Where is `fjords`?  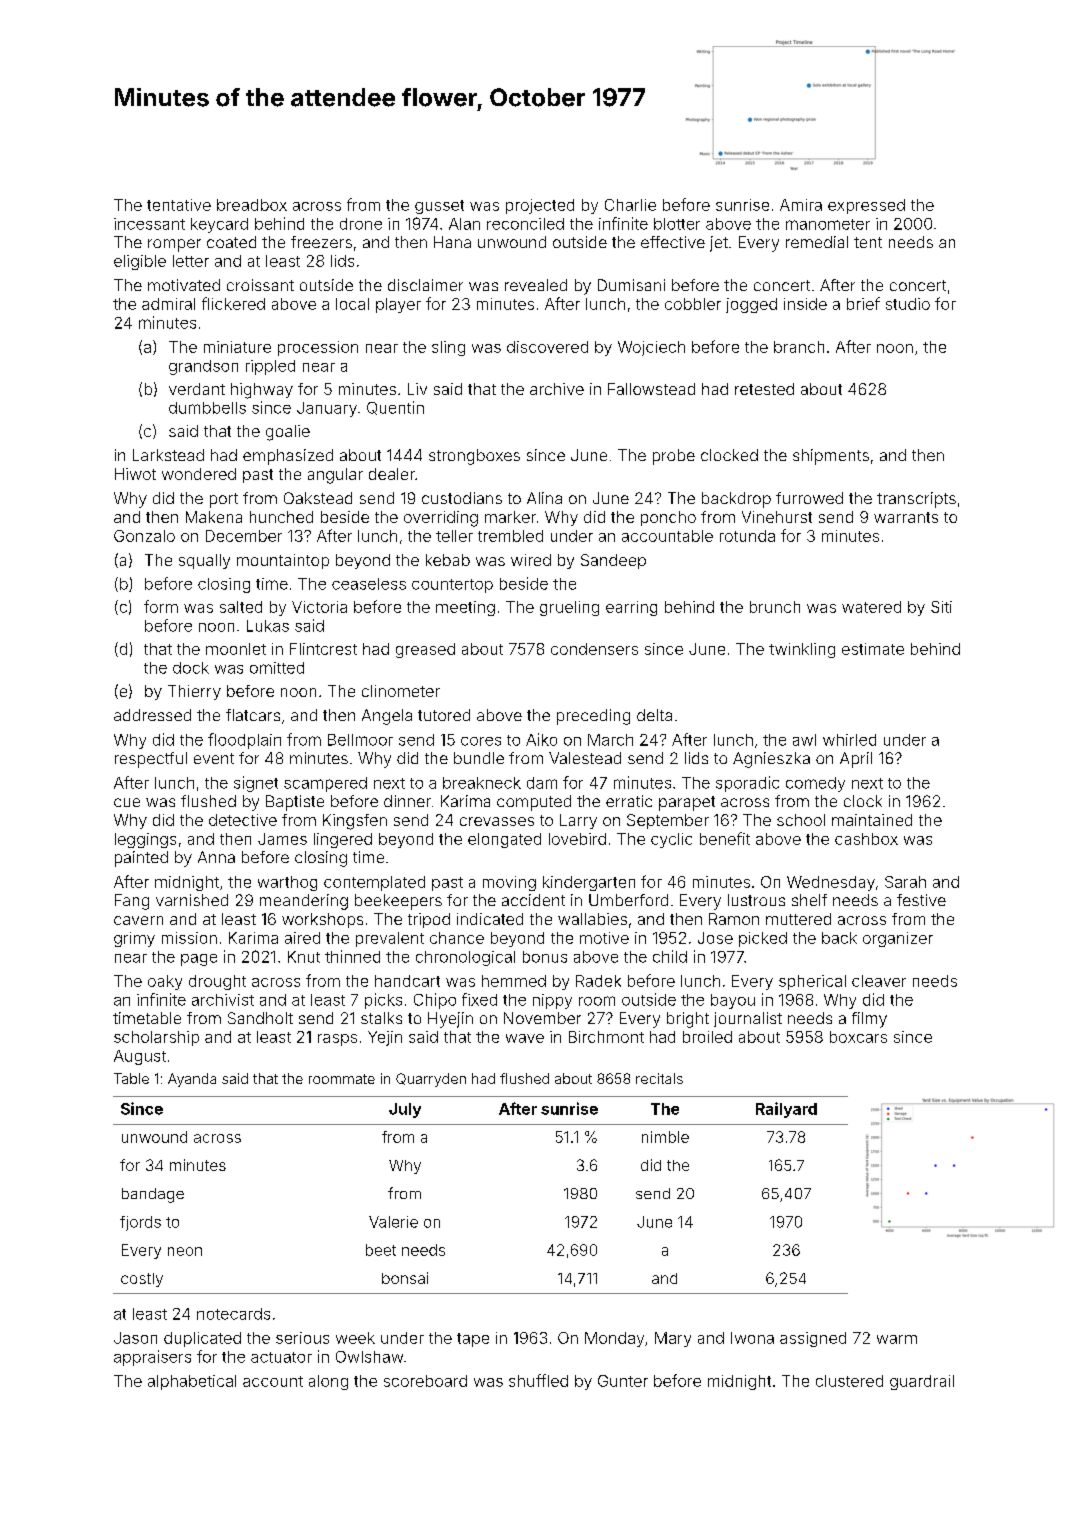 fjords is located at coordinates (140, 1223).
